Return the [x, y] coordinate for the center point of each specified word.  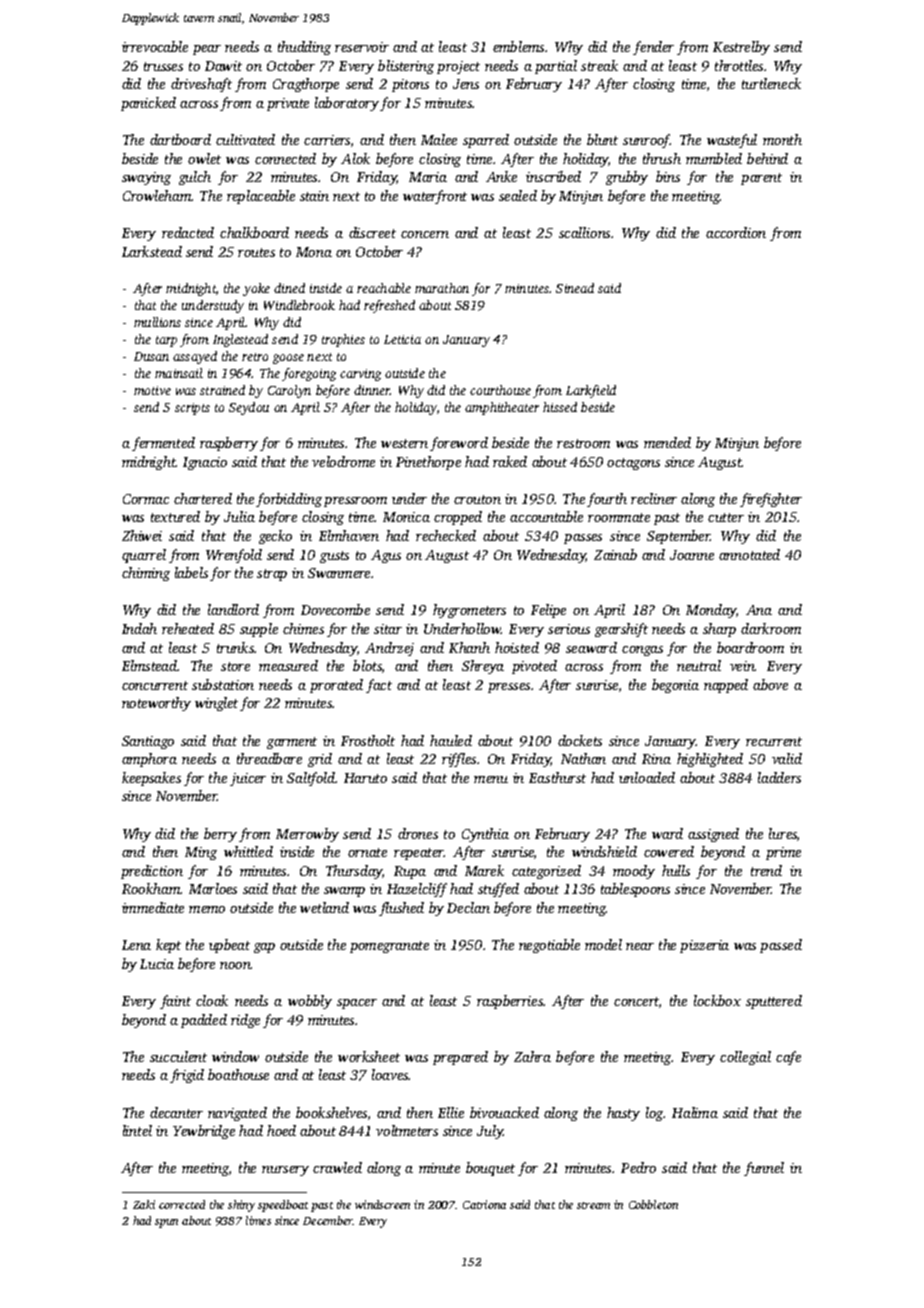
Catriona [484, 1204]
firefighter [771, 500]
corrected [182, 1204]
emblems [518, 46]
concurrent [155, 685]
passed [781, 946]
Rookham [151, 888]
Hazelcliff [417, 890]
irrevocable [155, 46]
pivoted [534, 667]
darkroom [771, 628]
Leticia [402, 339]
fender [653, 48]
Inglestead [240, 340]
